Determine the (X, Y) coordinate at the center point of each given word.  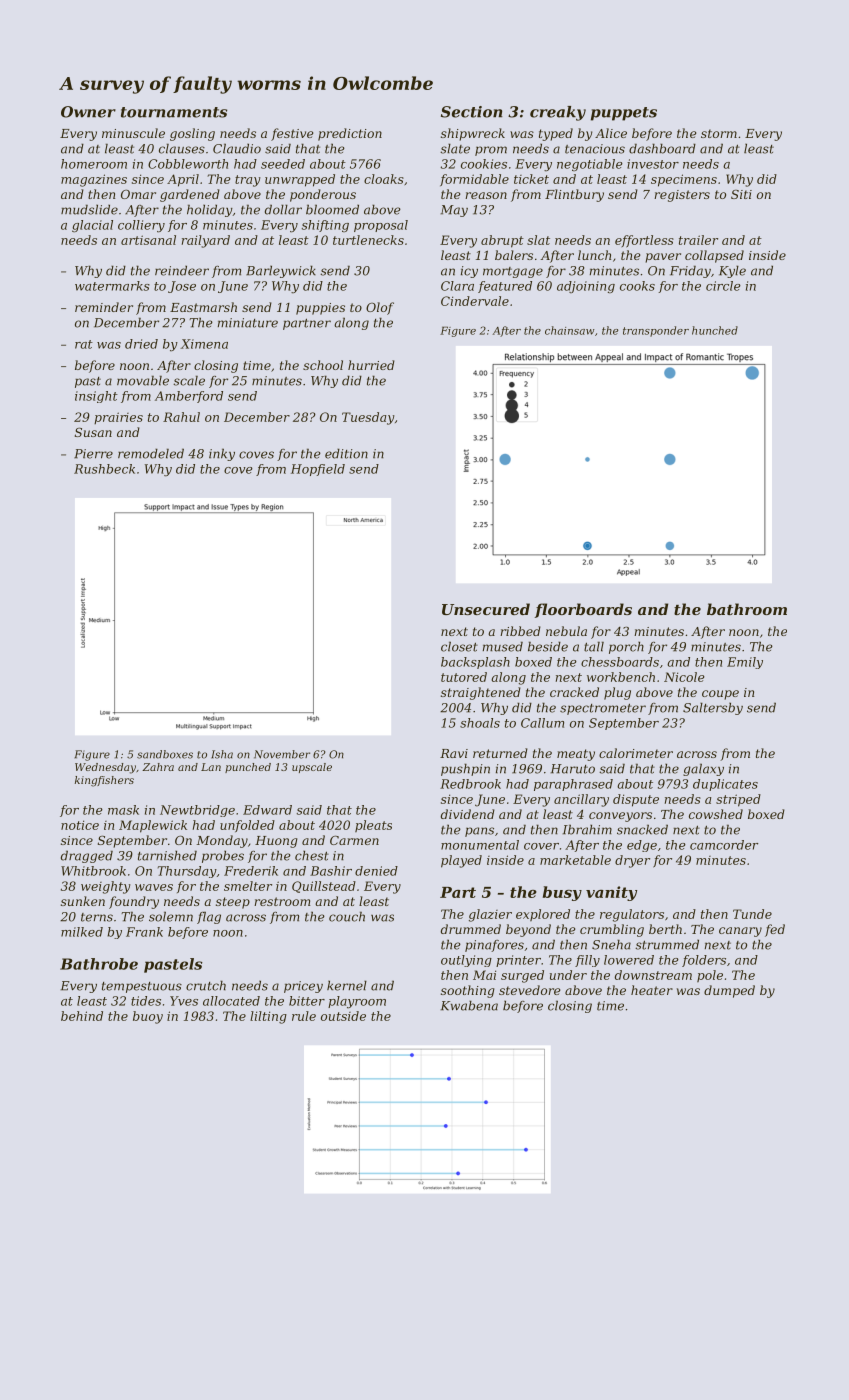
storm (719, 133)
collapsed (714, 256)
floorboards (583, 610)
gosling (192, 134)
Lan (211, 767)
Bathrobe (99, 964)
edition (346, 453)
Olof (380, 308)
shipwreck (473, 134)
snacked (642, 829)
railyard (206, 241)
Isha (222, 754)
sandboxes (165, 754)
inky (222, 454)
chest (312, 855)
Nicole (684, 677)
